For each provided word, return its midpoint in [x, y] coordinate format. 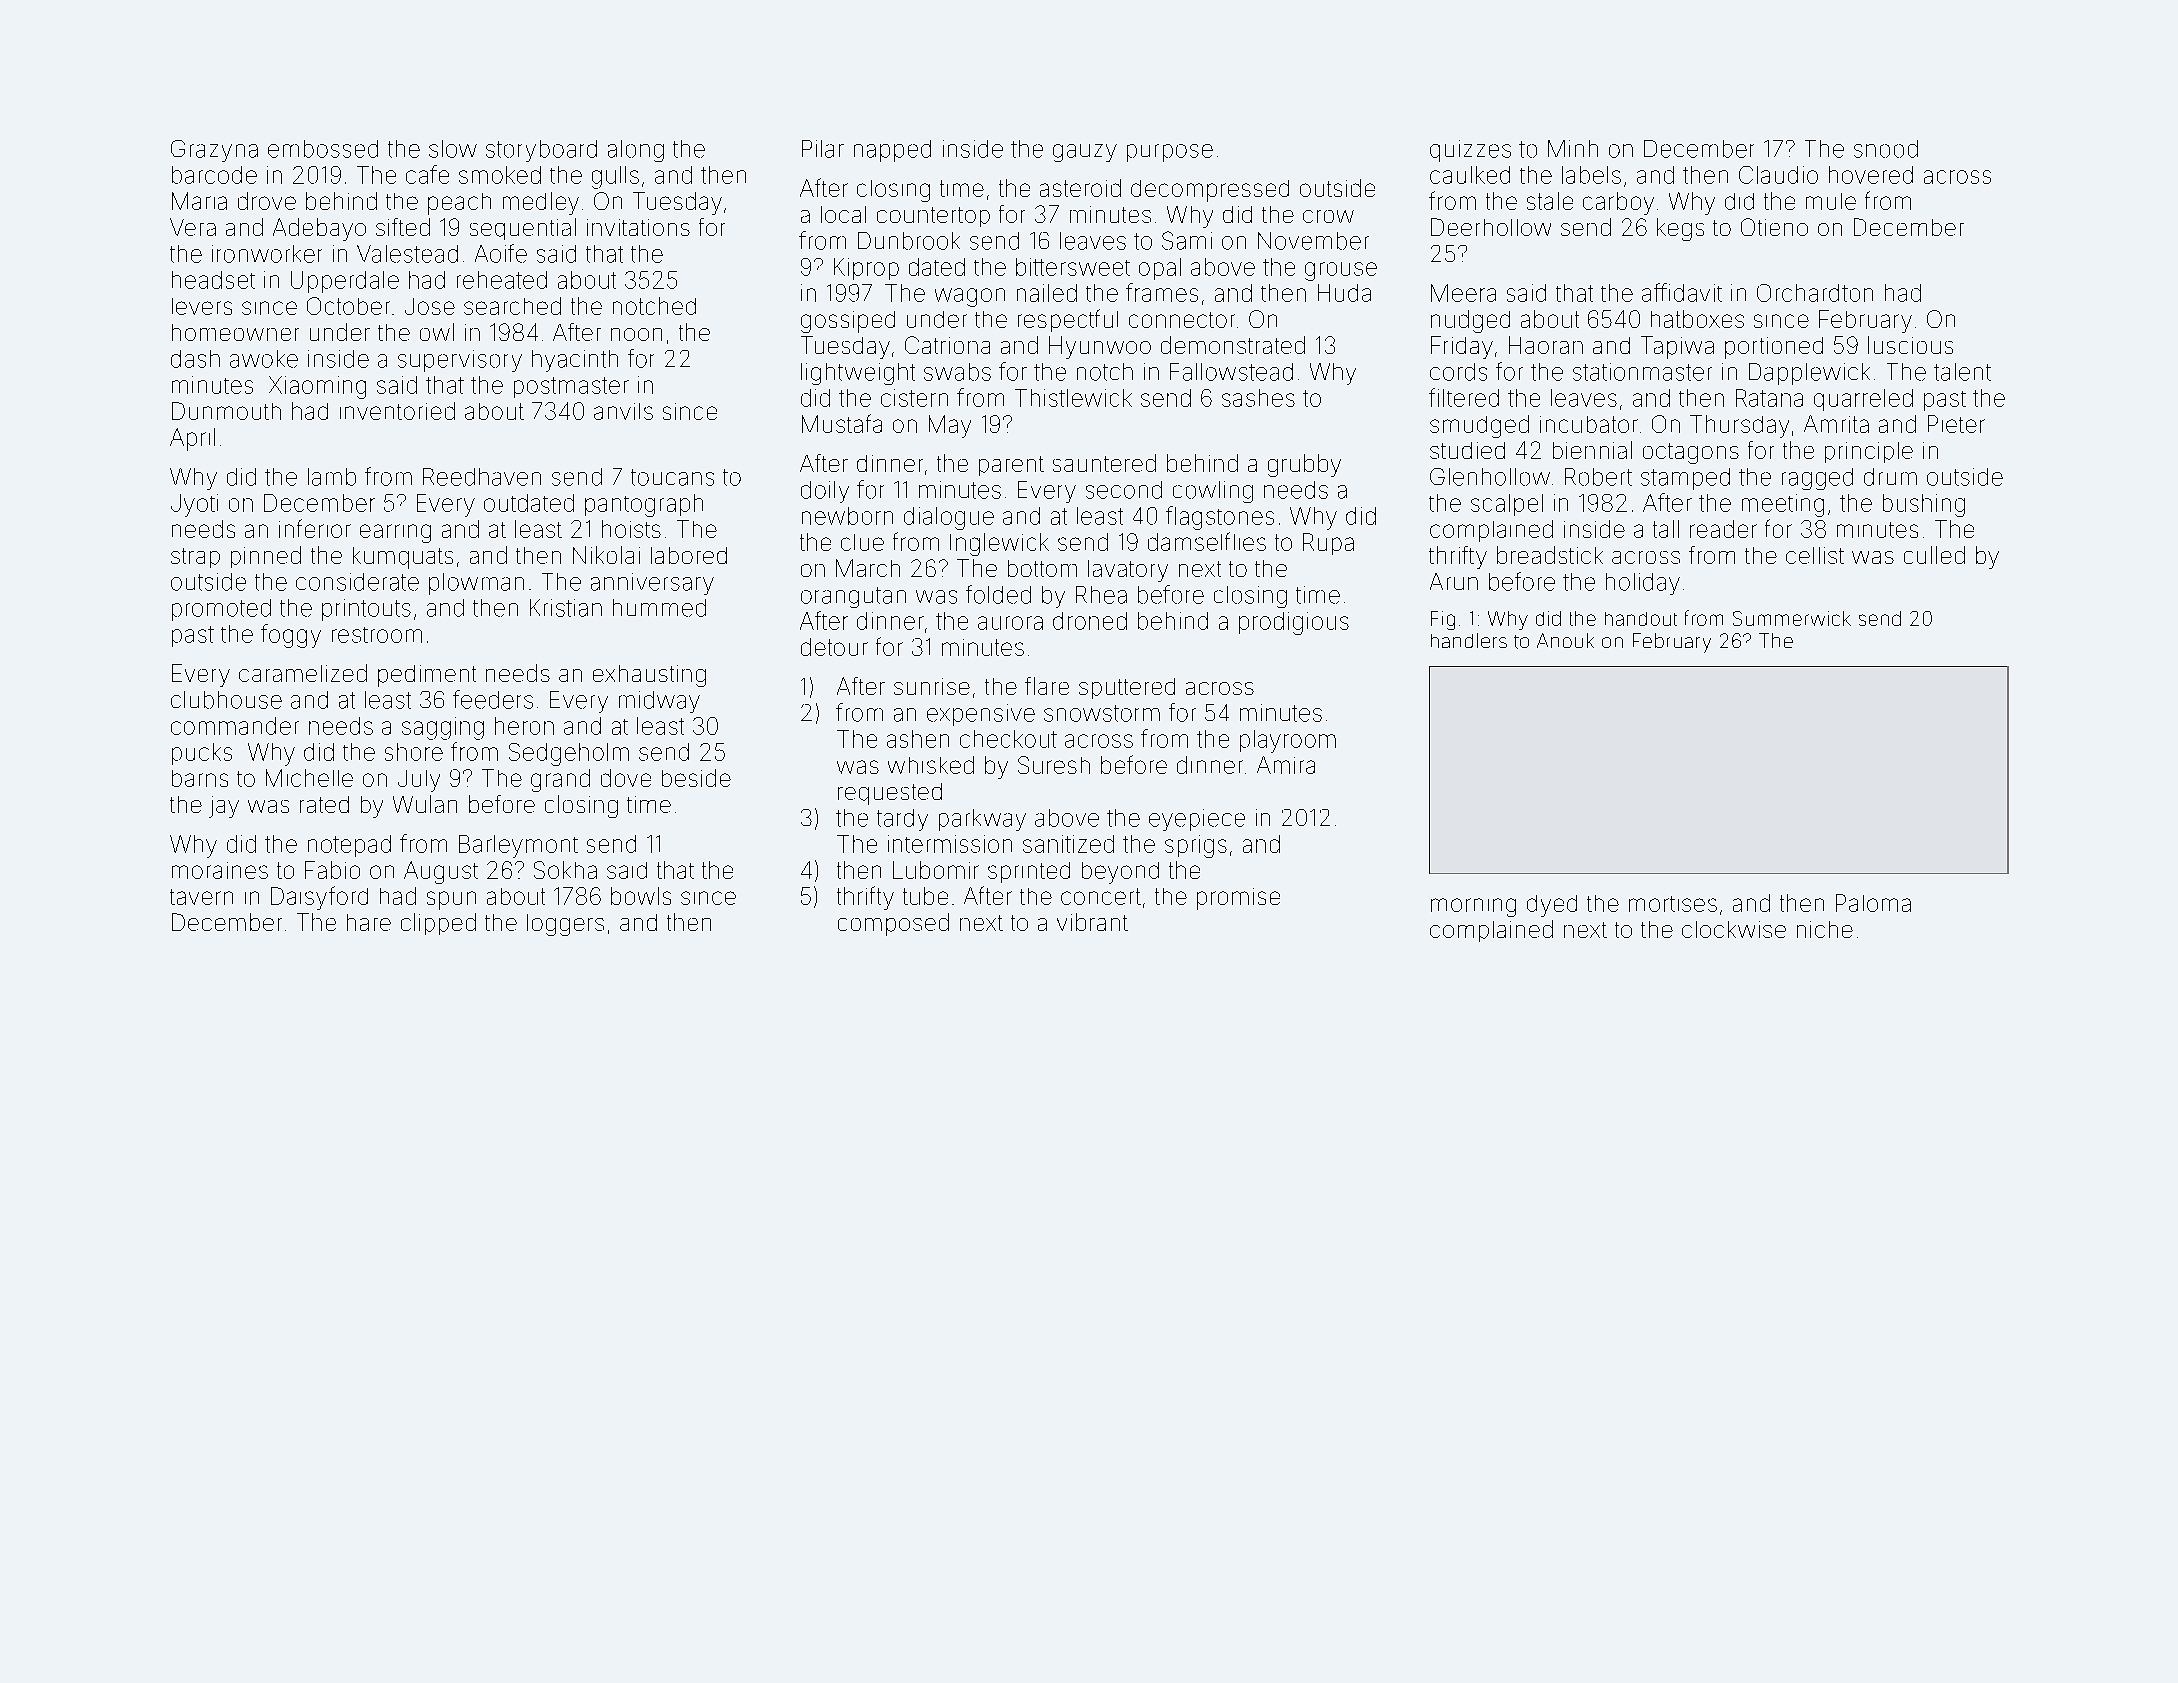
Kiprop [866, 269]
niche [1825, 929]
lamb [332, 477]
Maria [199, 201]
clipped [438, 924]
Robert [1598, 477]
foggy [291, 636]
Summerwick [1792, 618]
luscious [1910, 345]
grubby [1304, 465]
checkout [1008, 739]
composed [893, 924]
